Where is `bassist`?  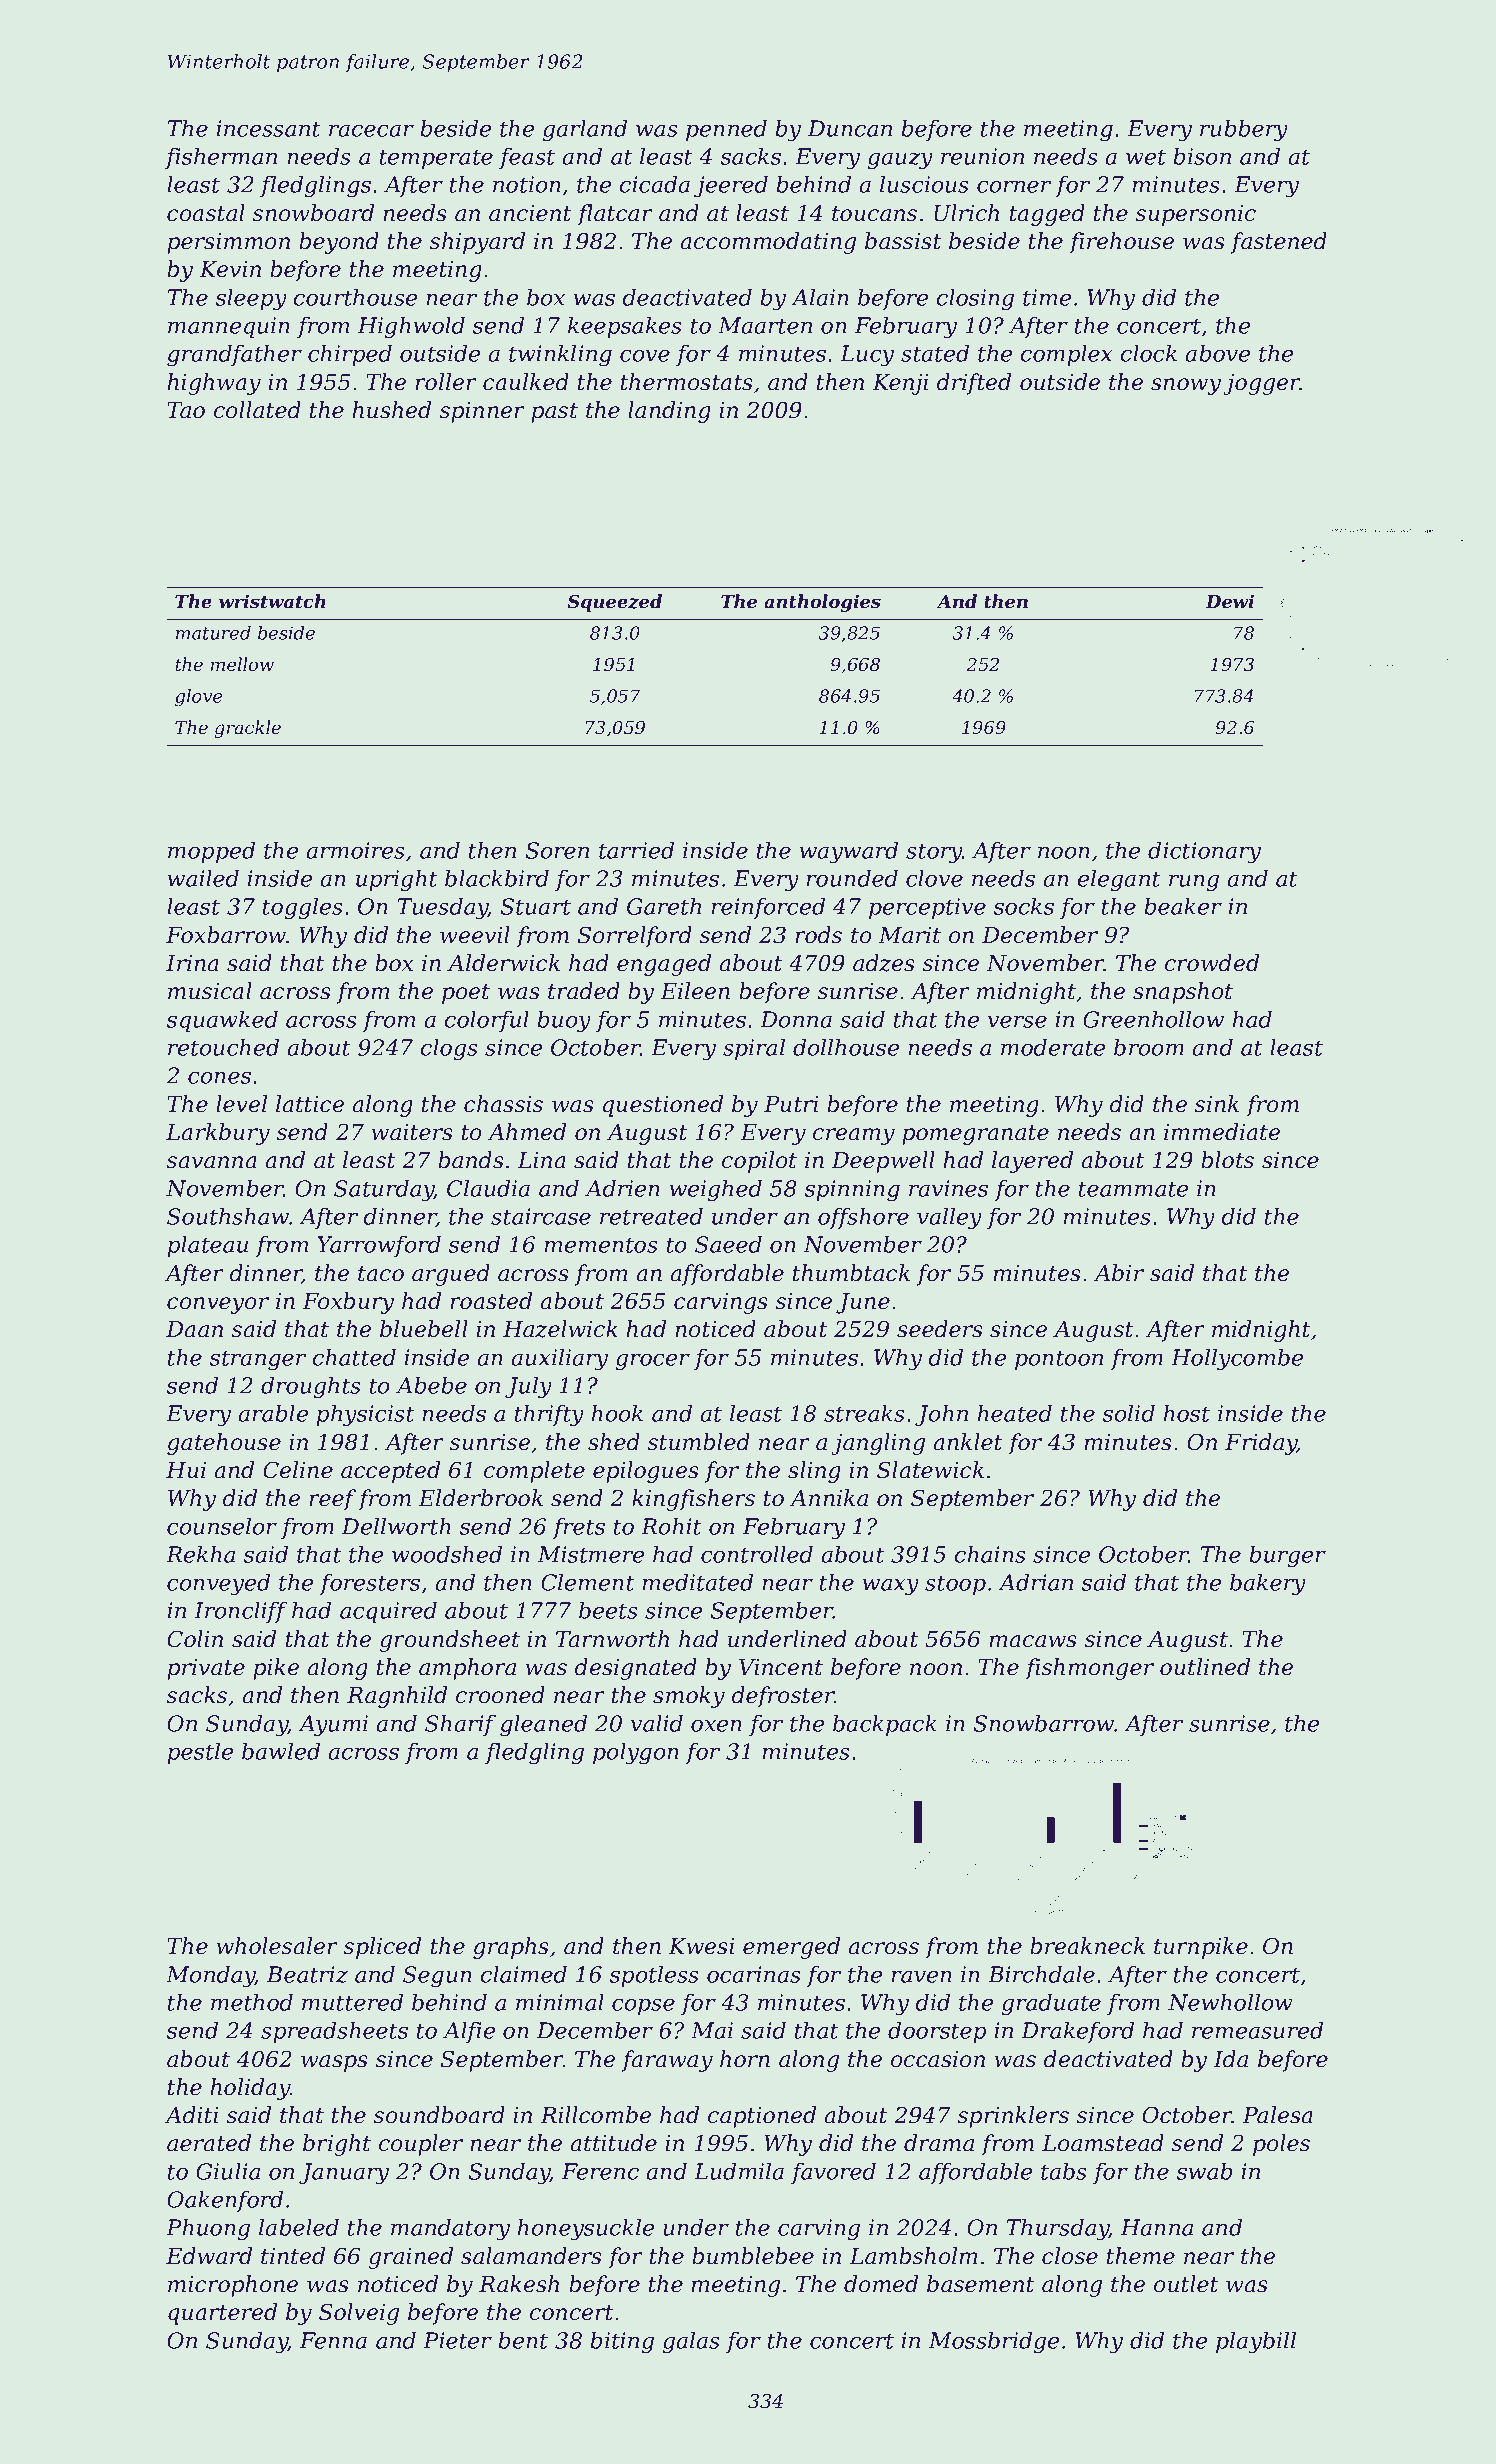 bassist is located at coordinates (903, 241).
